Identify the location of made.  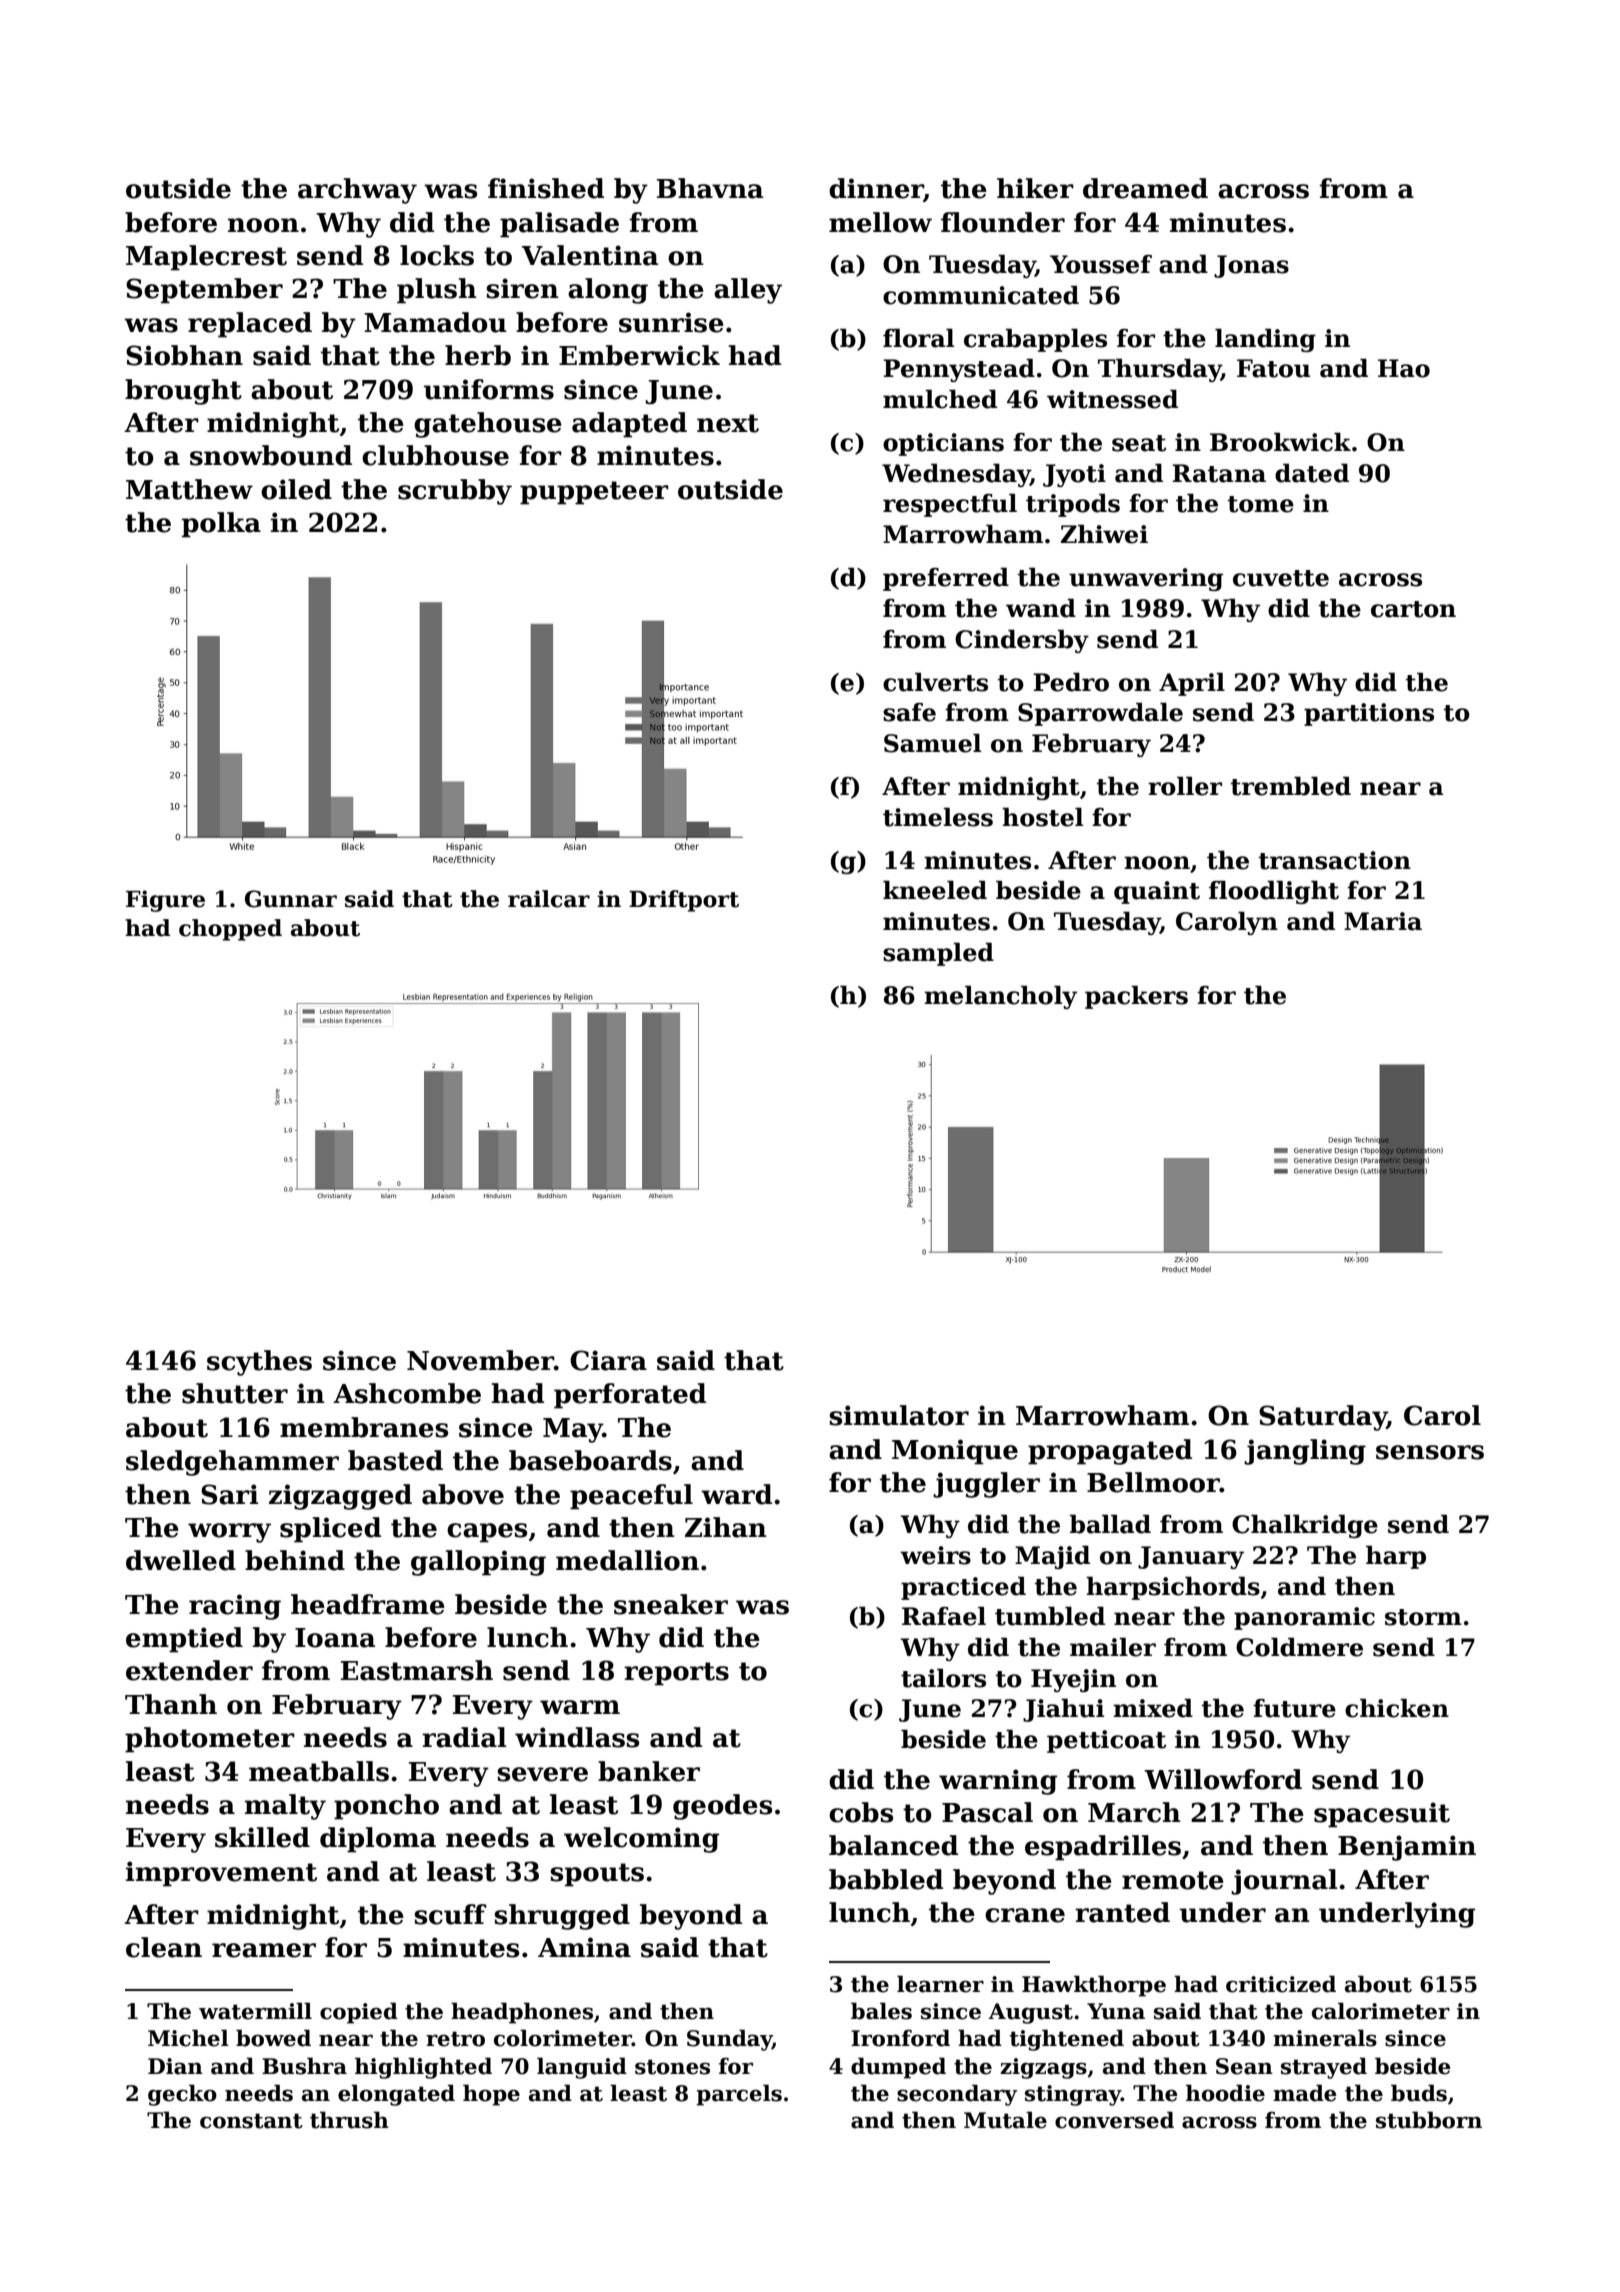
(1305, 2093).
